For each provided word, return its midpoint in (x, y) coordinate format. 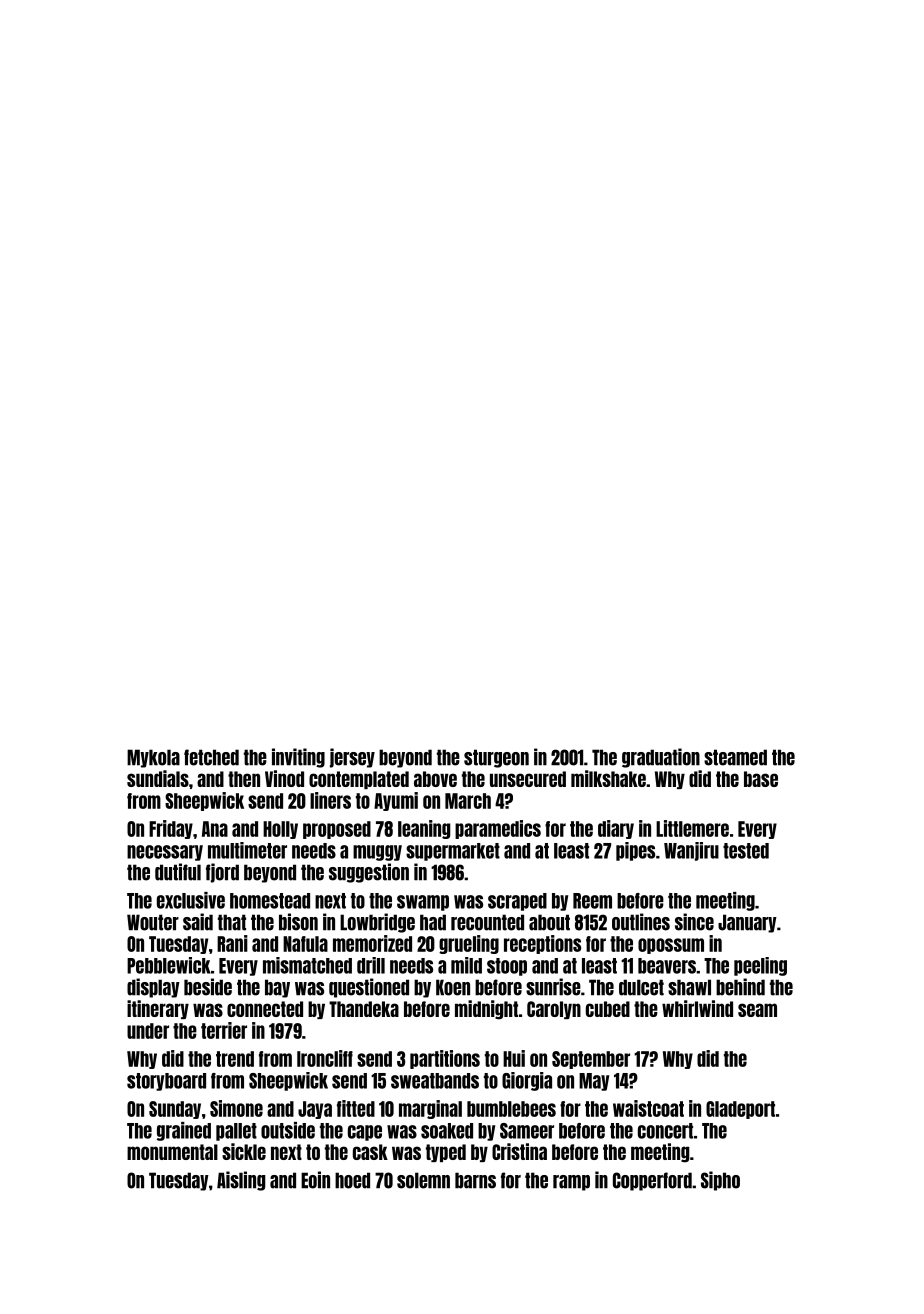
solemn (423, 1180)
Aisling (241, 1181)
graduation (661, 758)
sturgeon (496, 758)
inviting (298, 758)
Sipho (720, 1181)
